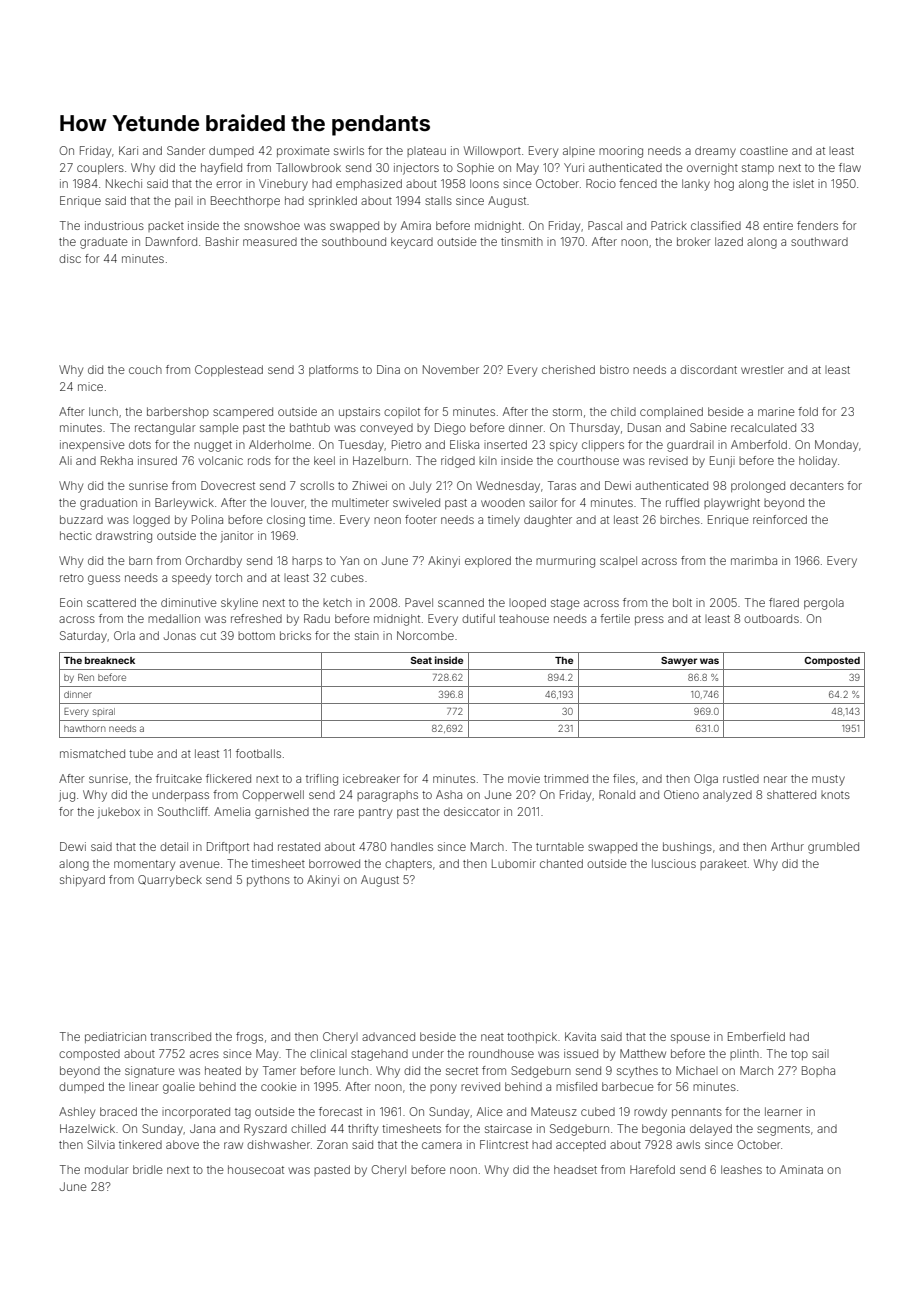 The image size is (924, 1308). What do you see at coordinates (367, 635) in the screenshot?
I see `stain` at bounding box center [367, 635].
